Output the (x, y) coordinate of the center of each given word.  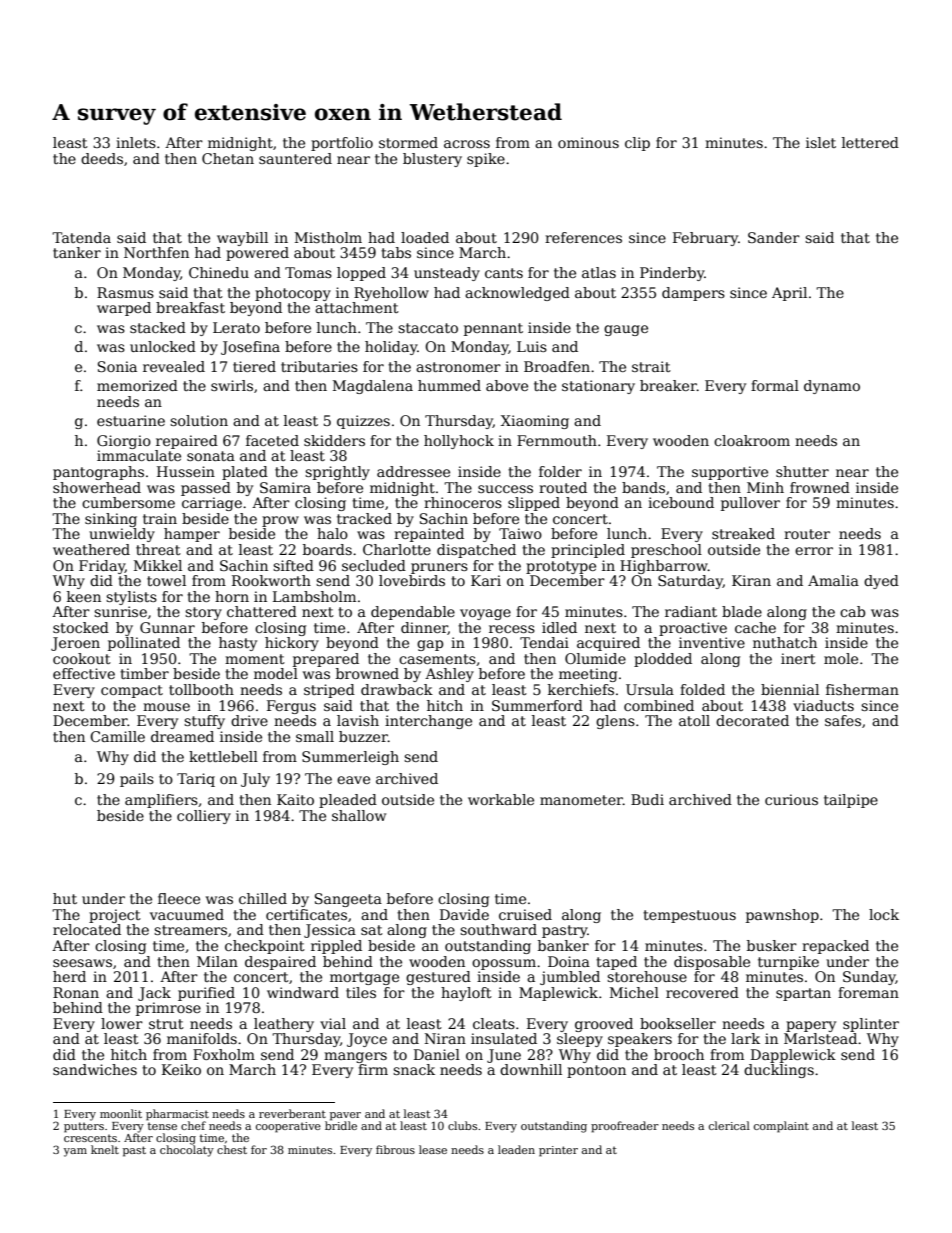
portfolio (342, 144)
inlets (136, 142)
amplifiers (161, 801)
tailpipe (851, 801)
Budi (647, 799)
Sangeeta (348, 900)
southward (498, 929)
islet (821, 142)
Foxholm (224, 1054)
